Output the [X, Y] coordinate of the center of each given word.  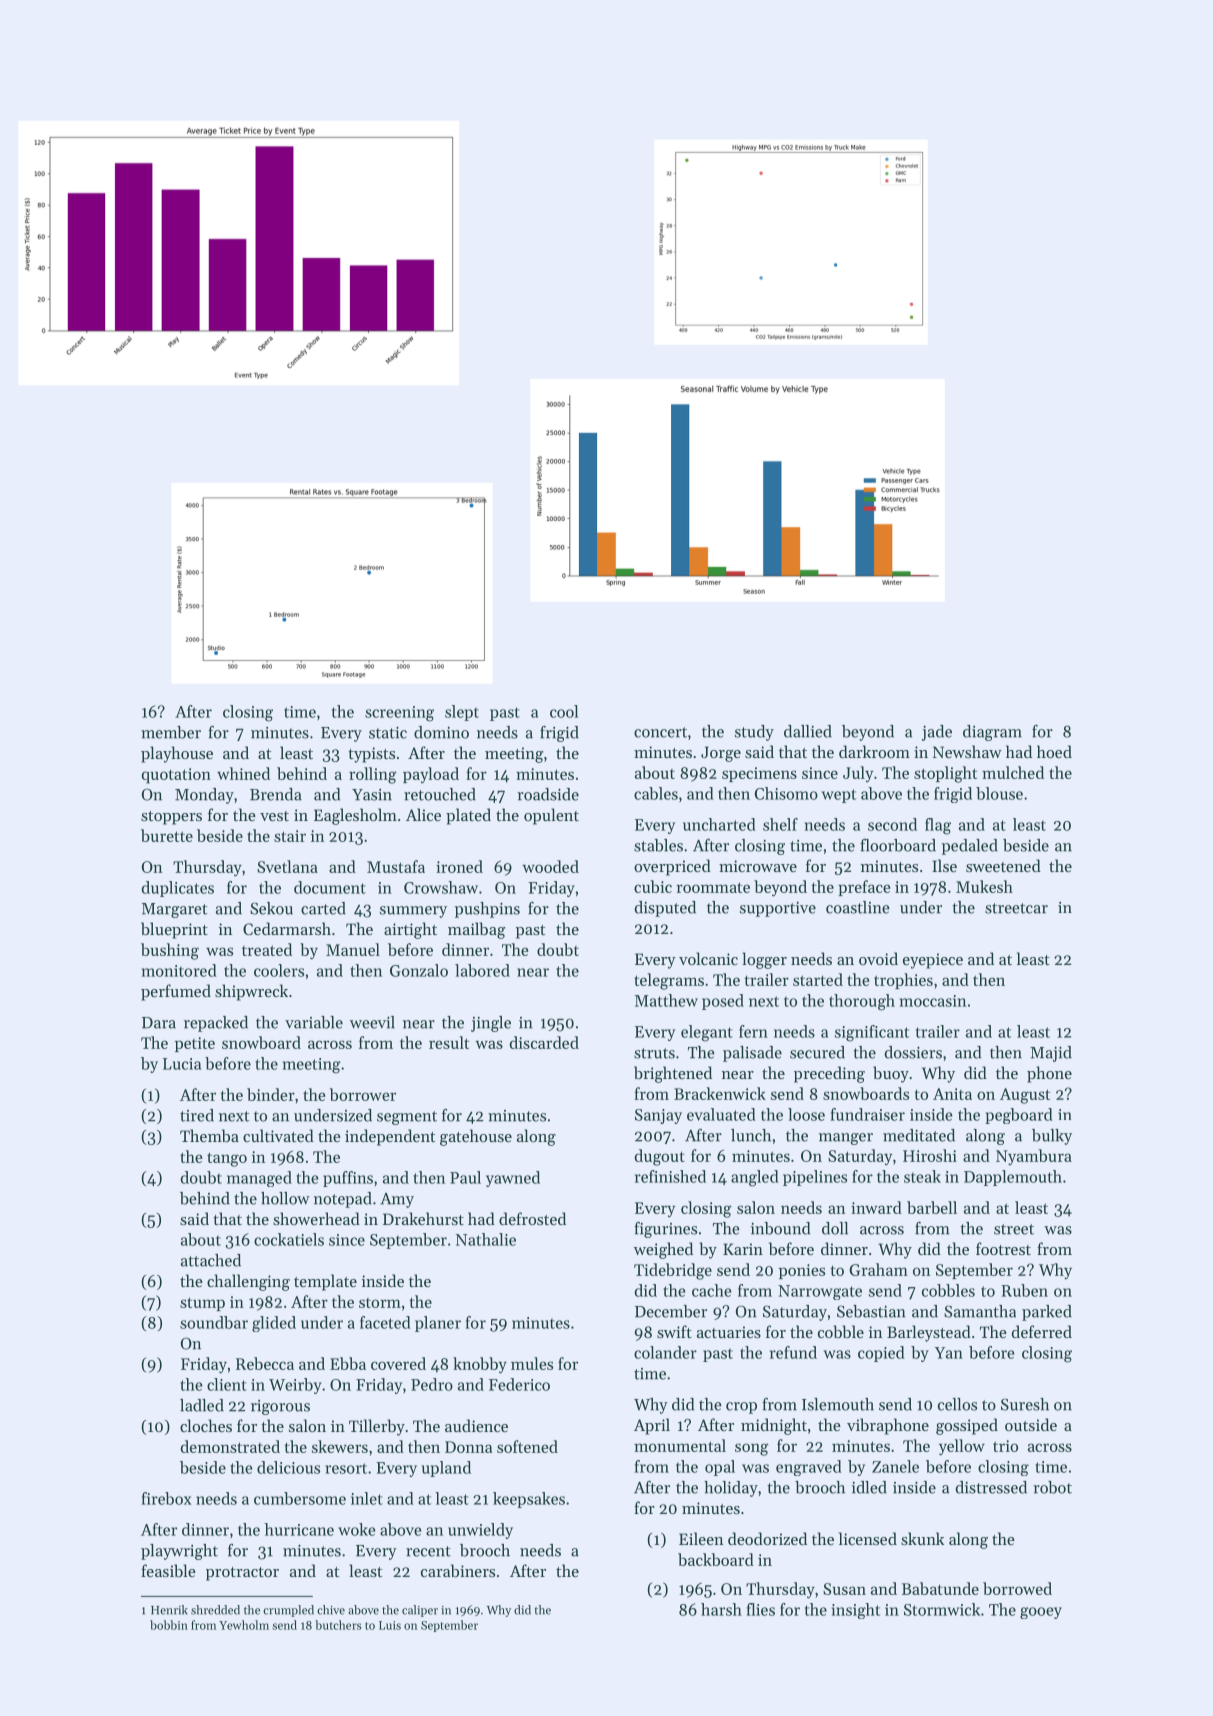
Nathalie [486, 1239]
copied [881, 1354]
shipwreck [251, 992]
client [227, 1384]
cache [712, 1290]
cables [656, 793]
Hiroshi [930, 1155]
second [892, 824]
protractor [242, 1574]
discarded [544, 1042]
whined [243, 773]
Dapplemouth [1013, 1178]
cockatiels [289, 1239]
